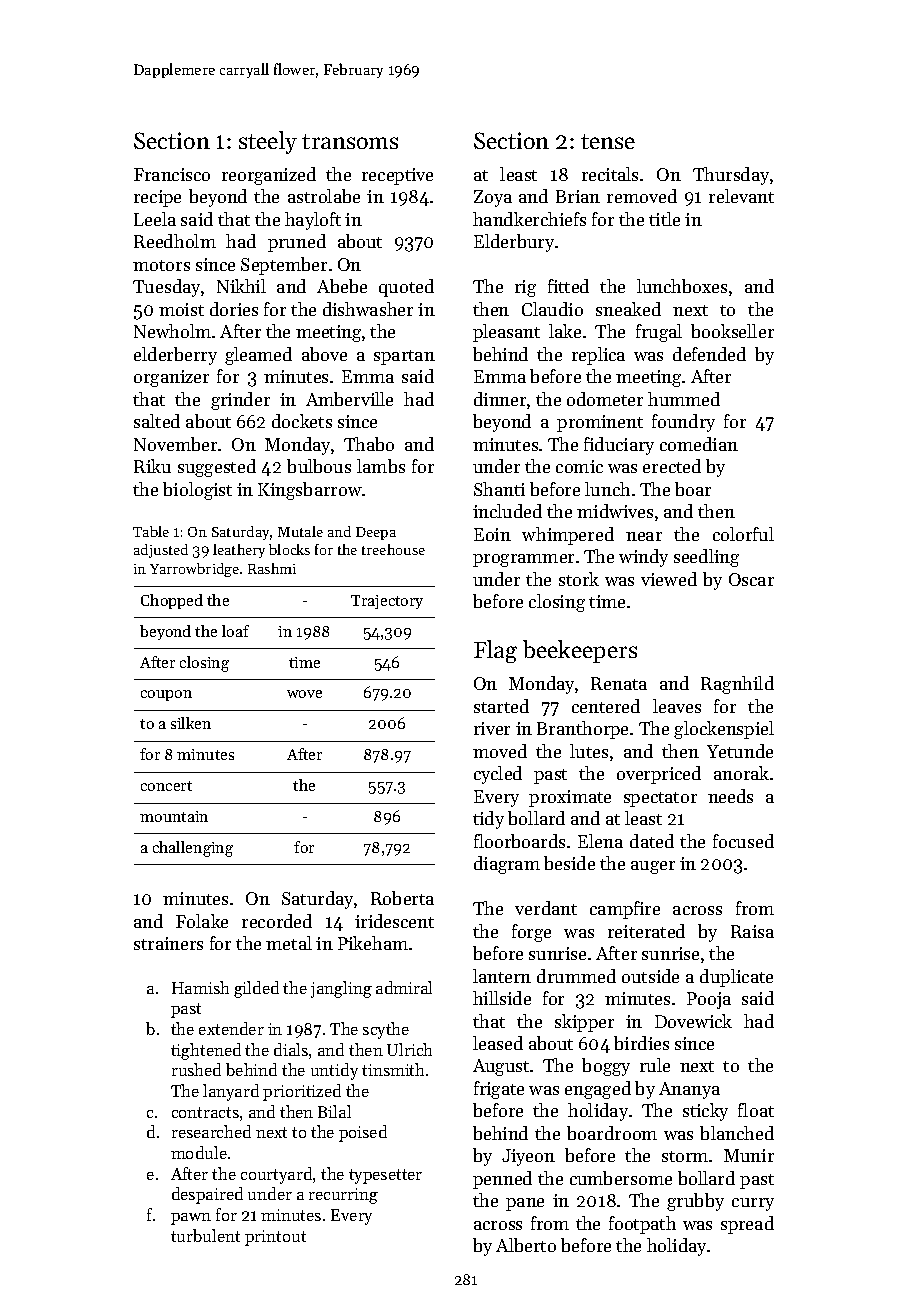  What do you see at coordinates (498, 775) in the page?
I see `cycled` at bounding box center [498, 775].
